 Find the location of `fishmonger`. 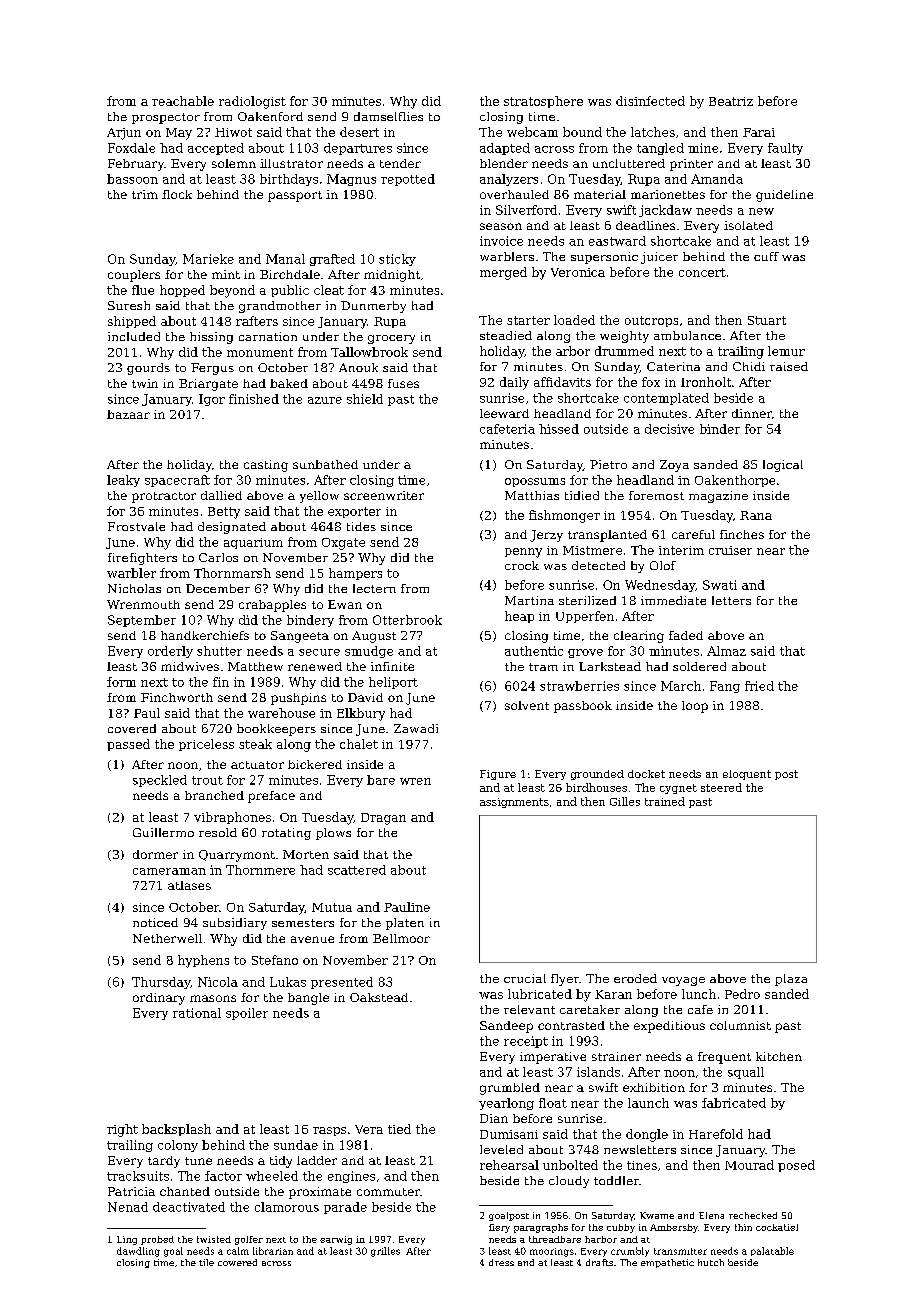

fishmonger is located at coordinates (564, 516).
